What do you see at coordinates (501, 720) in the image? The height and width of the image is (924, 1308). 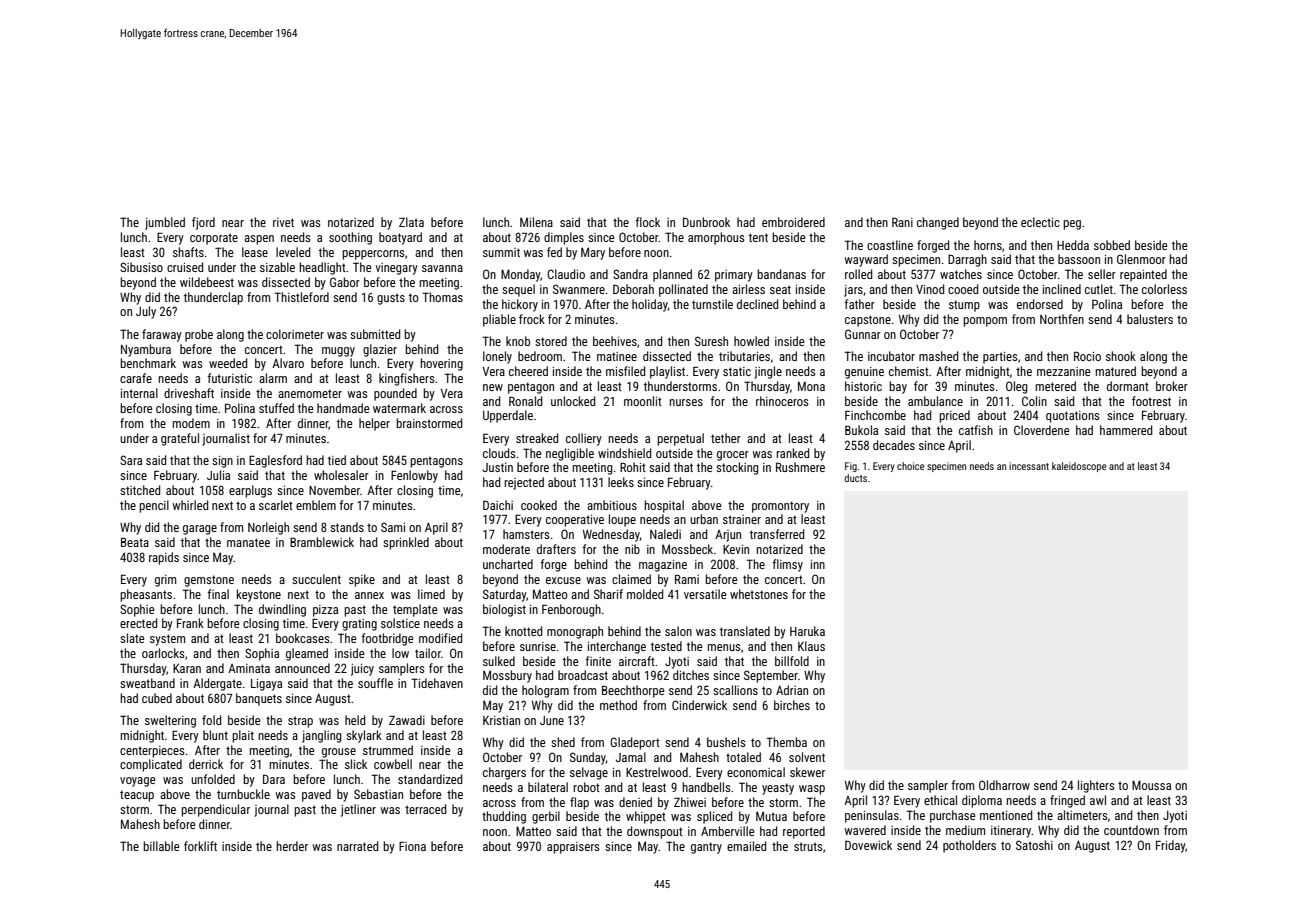 I see `Kristian` at bounding box center [501, 720].
